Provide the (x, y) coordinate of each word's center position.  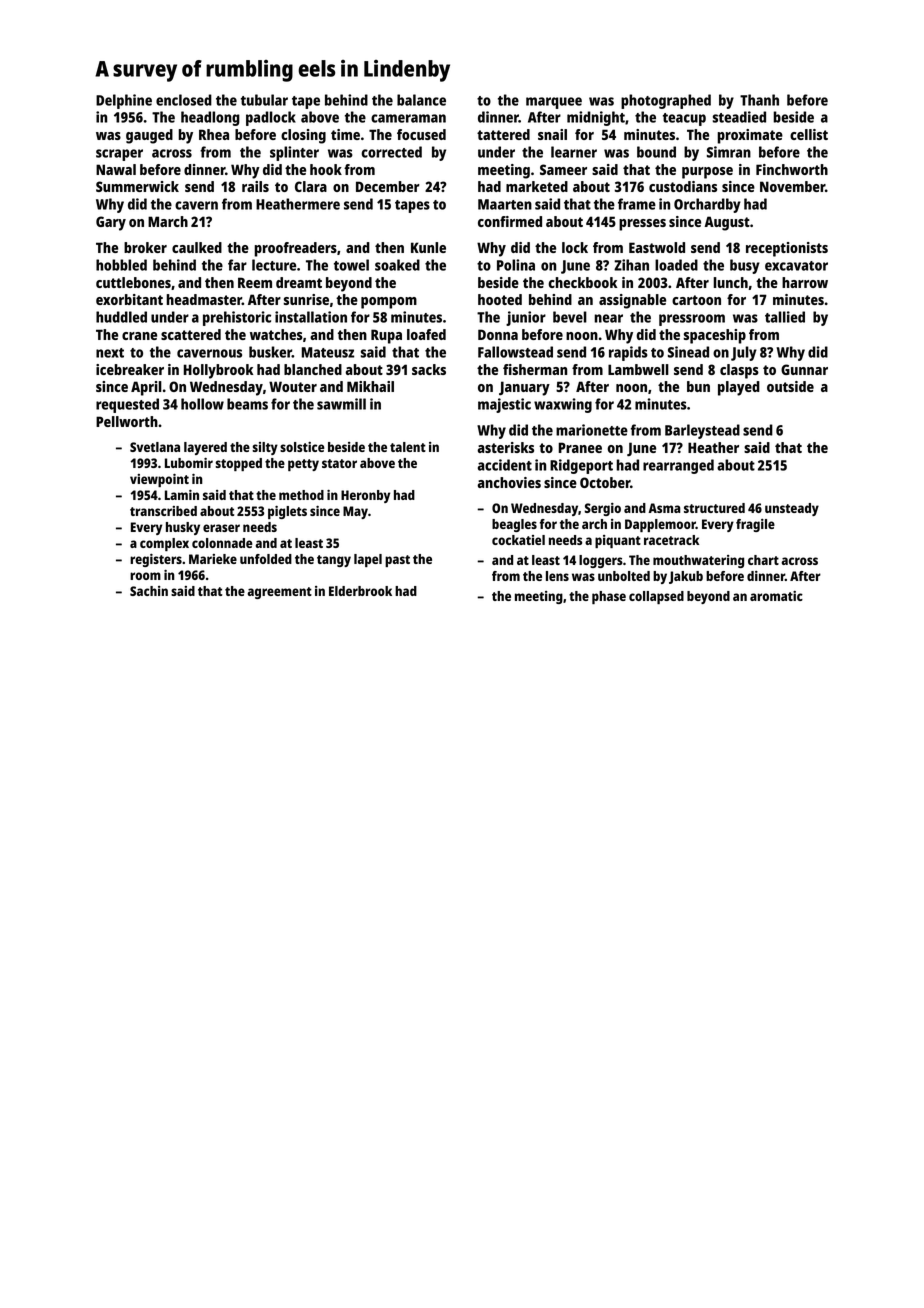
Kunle (428, 247)
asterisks (505, 447)
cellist (809, 134)
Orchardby (707, 205)
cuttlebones (133, 282)
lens (557, 576)
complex (164, 544)
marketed (537, 186)
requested (127, 405)
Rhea (214, 134)
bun (698, 386)
